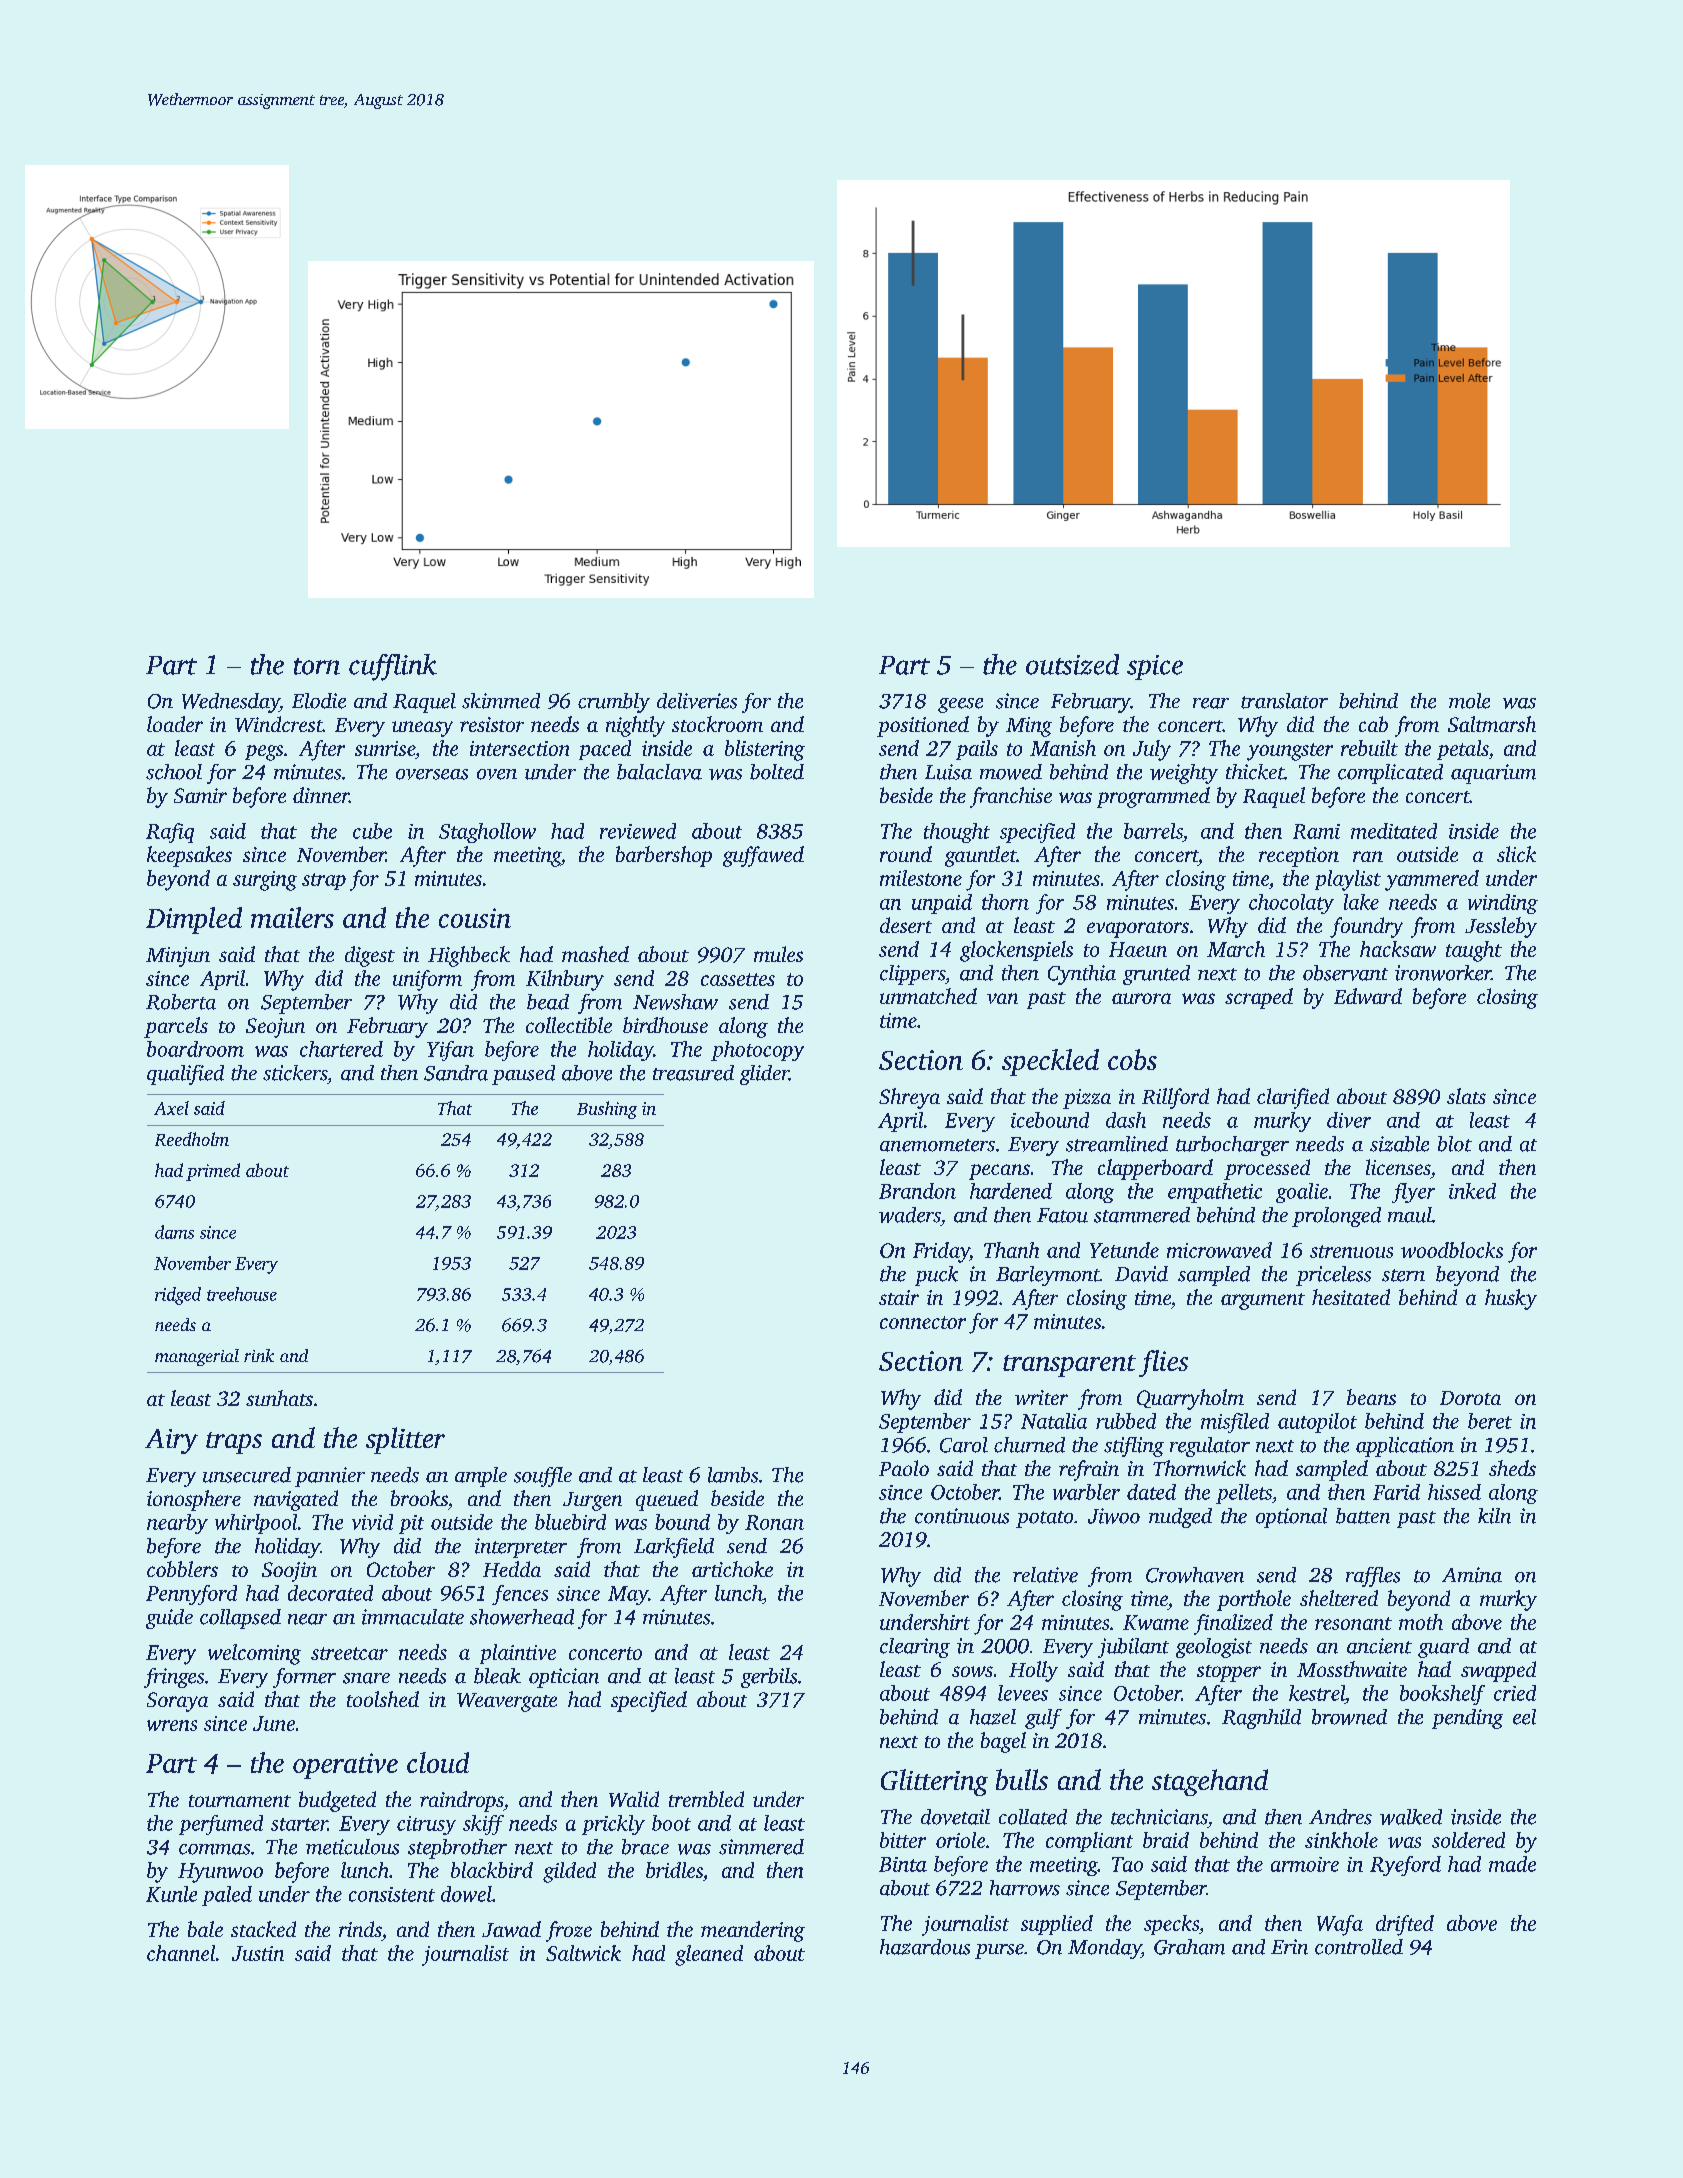  I want to click on splitter, so click(405, 1440).
